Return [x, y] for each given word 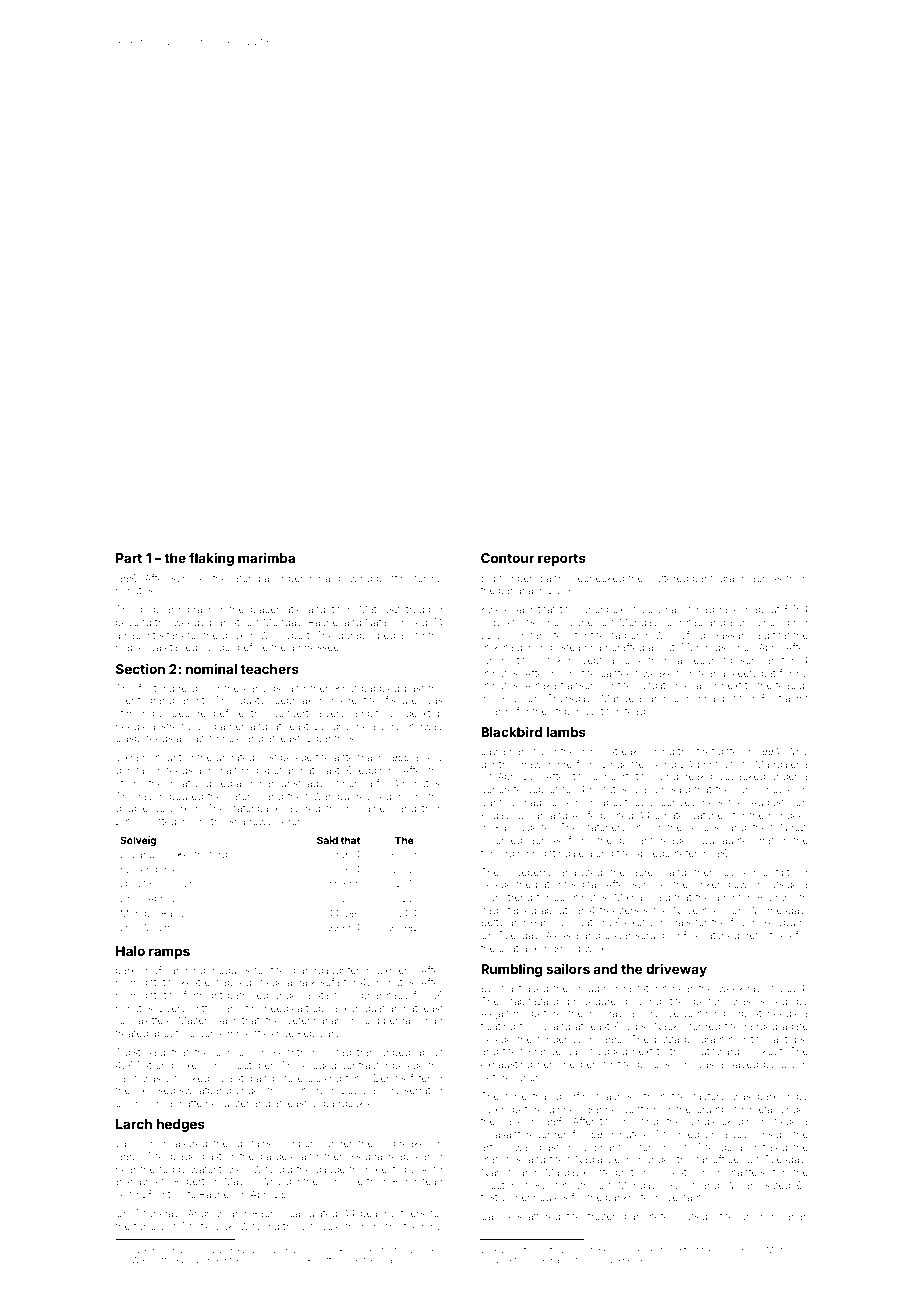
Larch [134, 1124]
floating [498, 1027]
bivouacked [738, 776]
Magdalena [782, 765]
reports [562, 560]
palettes [150, 1021]
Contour [508, 558]
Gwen [794, 1064]
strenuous [185, 726]
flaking [211, 559]
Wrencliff [149, 1259]
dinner [564, 1109]
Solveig [138, 841]
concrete [501, 789]
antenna [353, 757]
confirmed [647, 1109]
